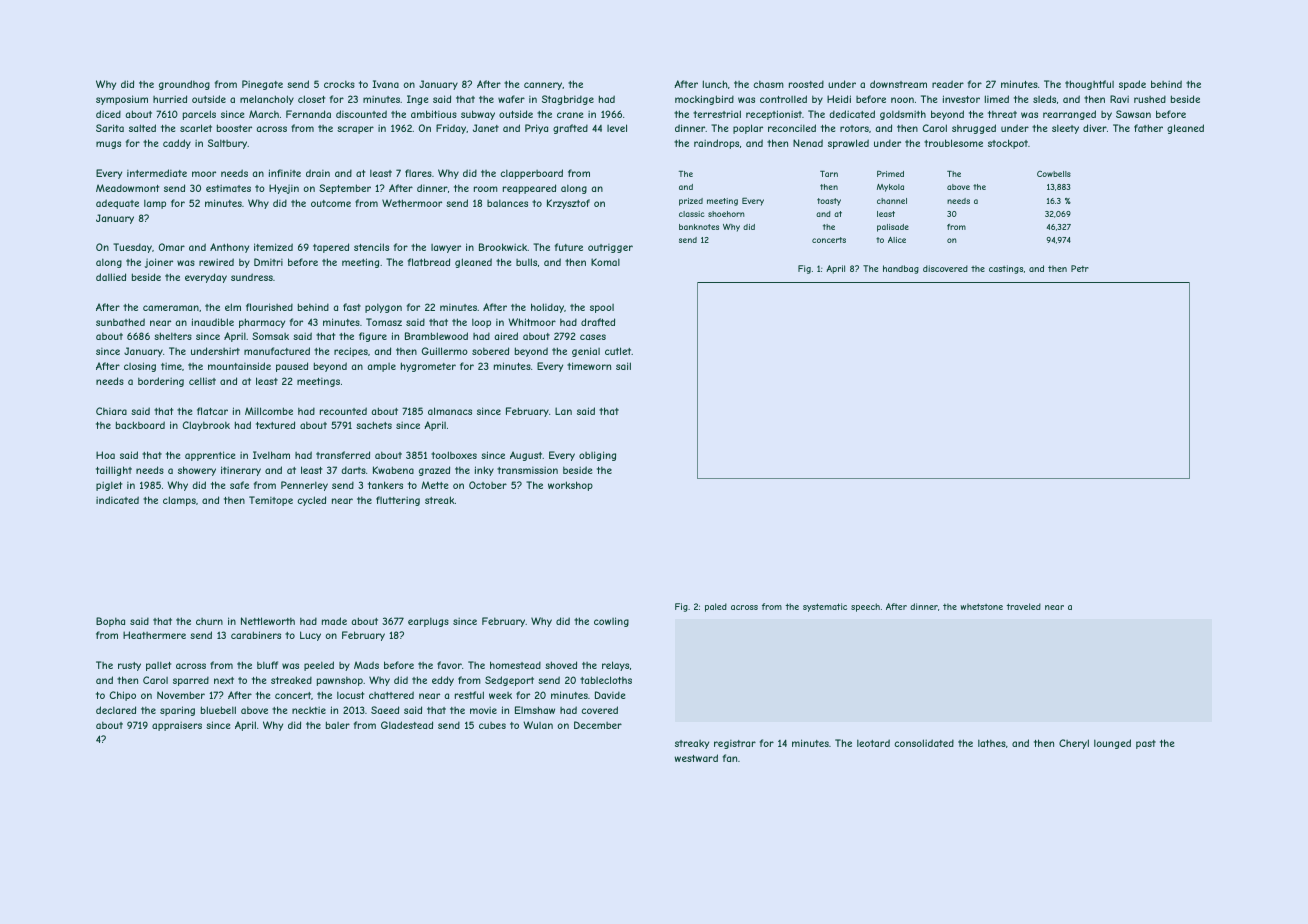 The width and height of the screenshot is (1308, 924). What do you see at coordinates (1089, 85) in the screenshot?
I see `thoughtful` at bounding box center [1089, 85].
